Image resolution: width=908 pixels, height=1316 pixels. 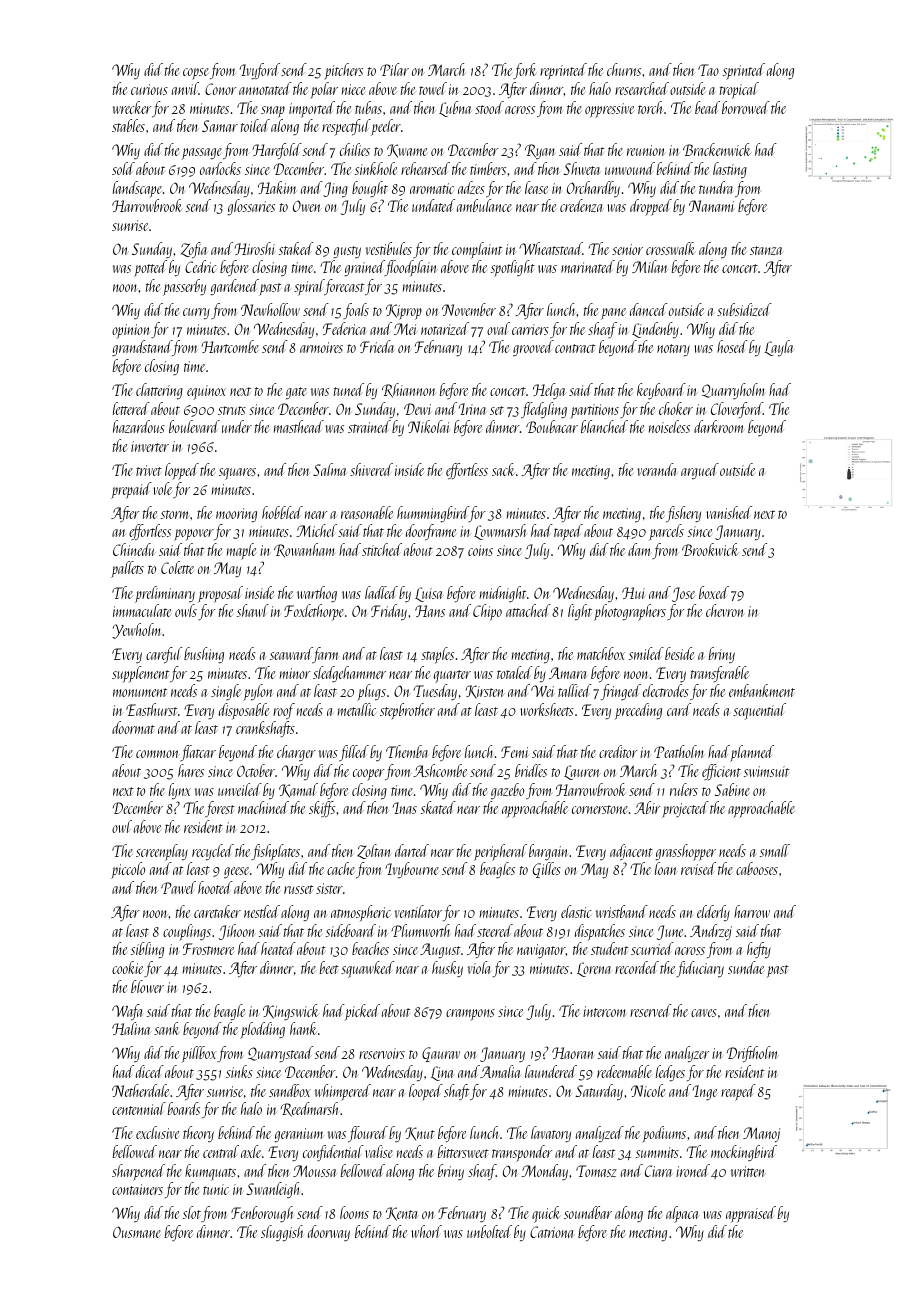 What do you see at coordinates (142, 610) in the screenshot?
I see `immaculate` at bounding box center [142, 610].
